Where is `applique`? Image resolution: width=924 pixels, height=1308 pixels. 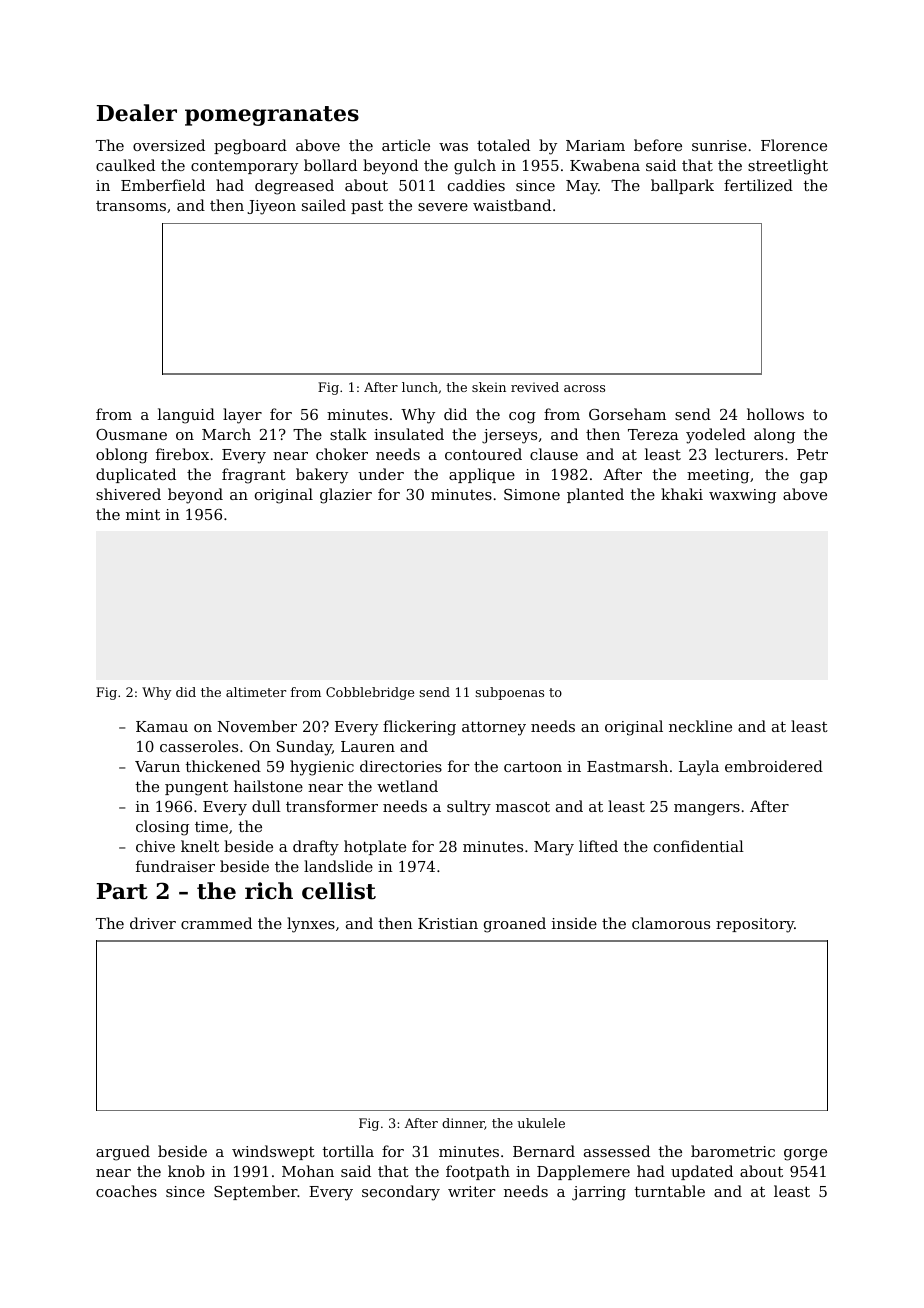 applique is located at coordinates (482, 475).
